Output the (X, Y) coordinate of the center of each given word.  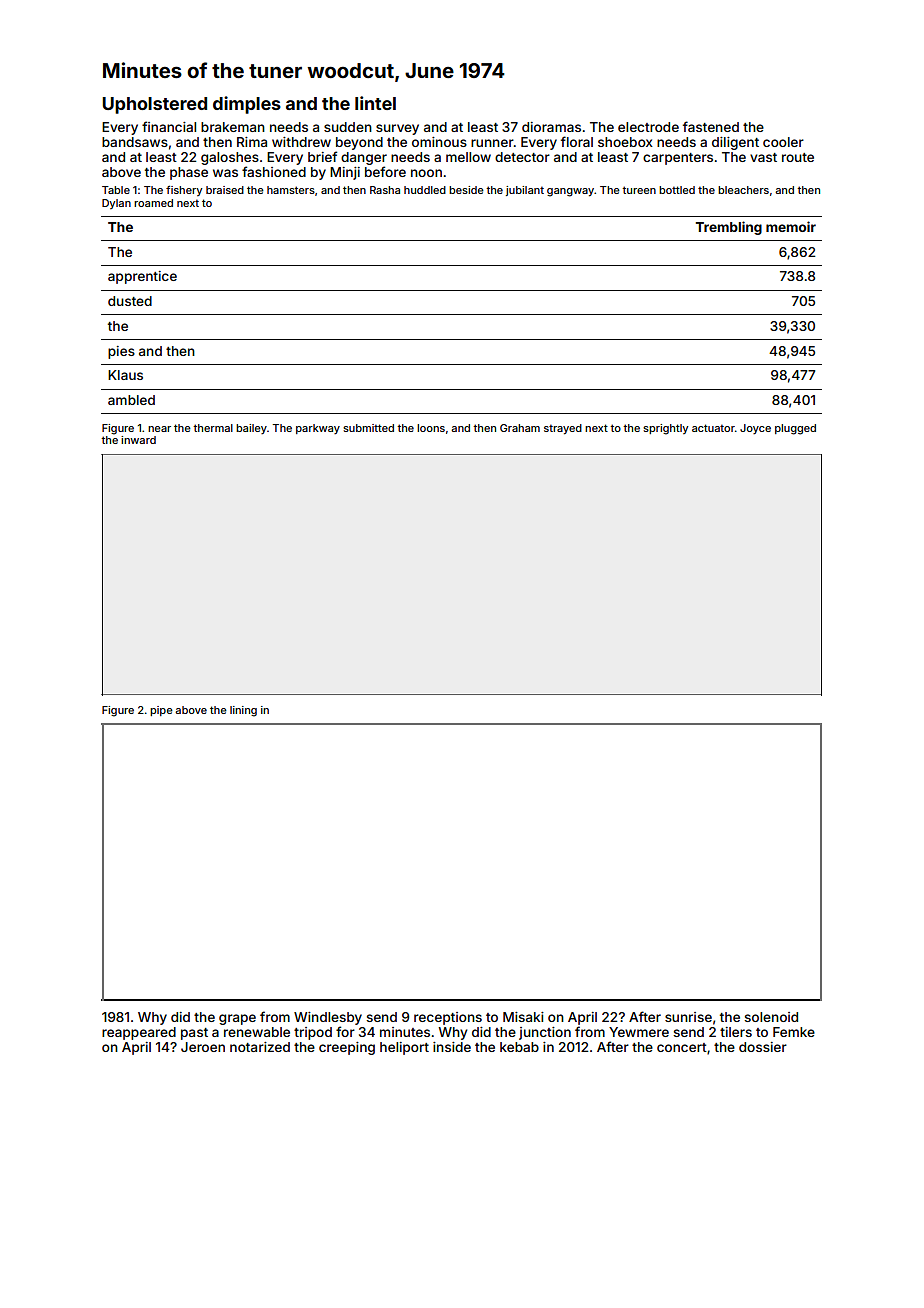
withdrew (301, 142)
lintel (375, 103)
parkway (318, 429)
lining (243, 711)
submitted (368, 428)
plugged (795, 429)
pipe (161, 711)
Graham (520, 428)
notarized (260, 1047)
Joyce (755, 429)
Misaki (523, 1017)
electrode (648, 127)
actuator (713, 428)
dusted (130, 301)
